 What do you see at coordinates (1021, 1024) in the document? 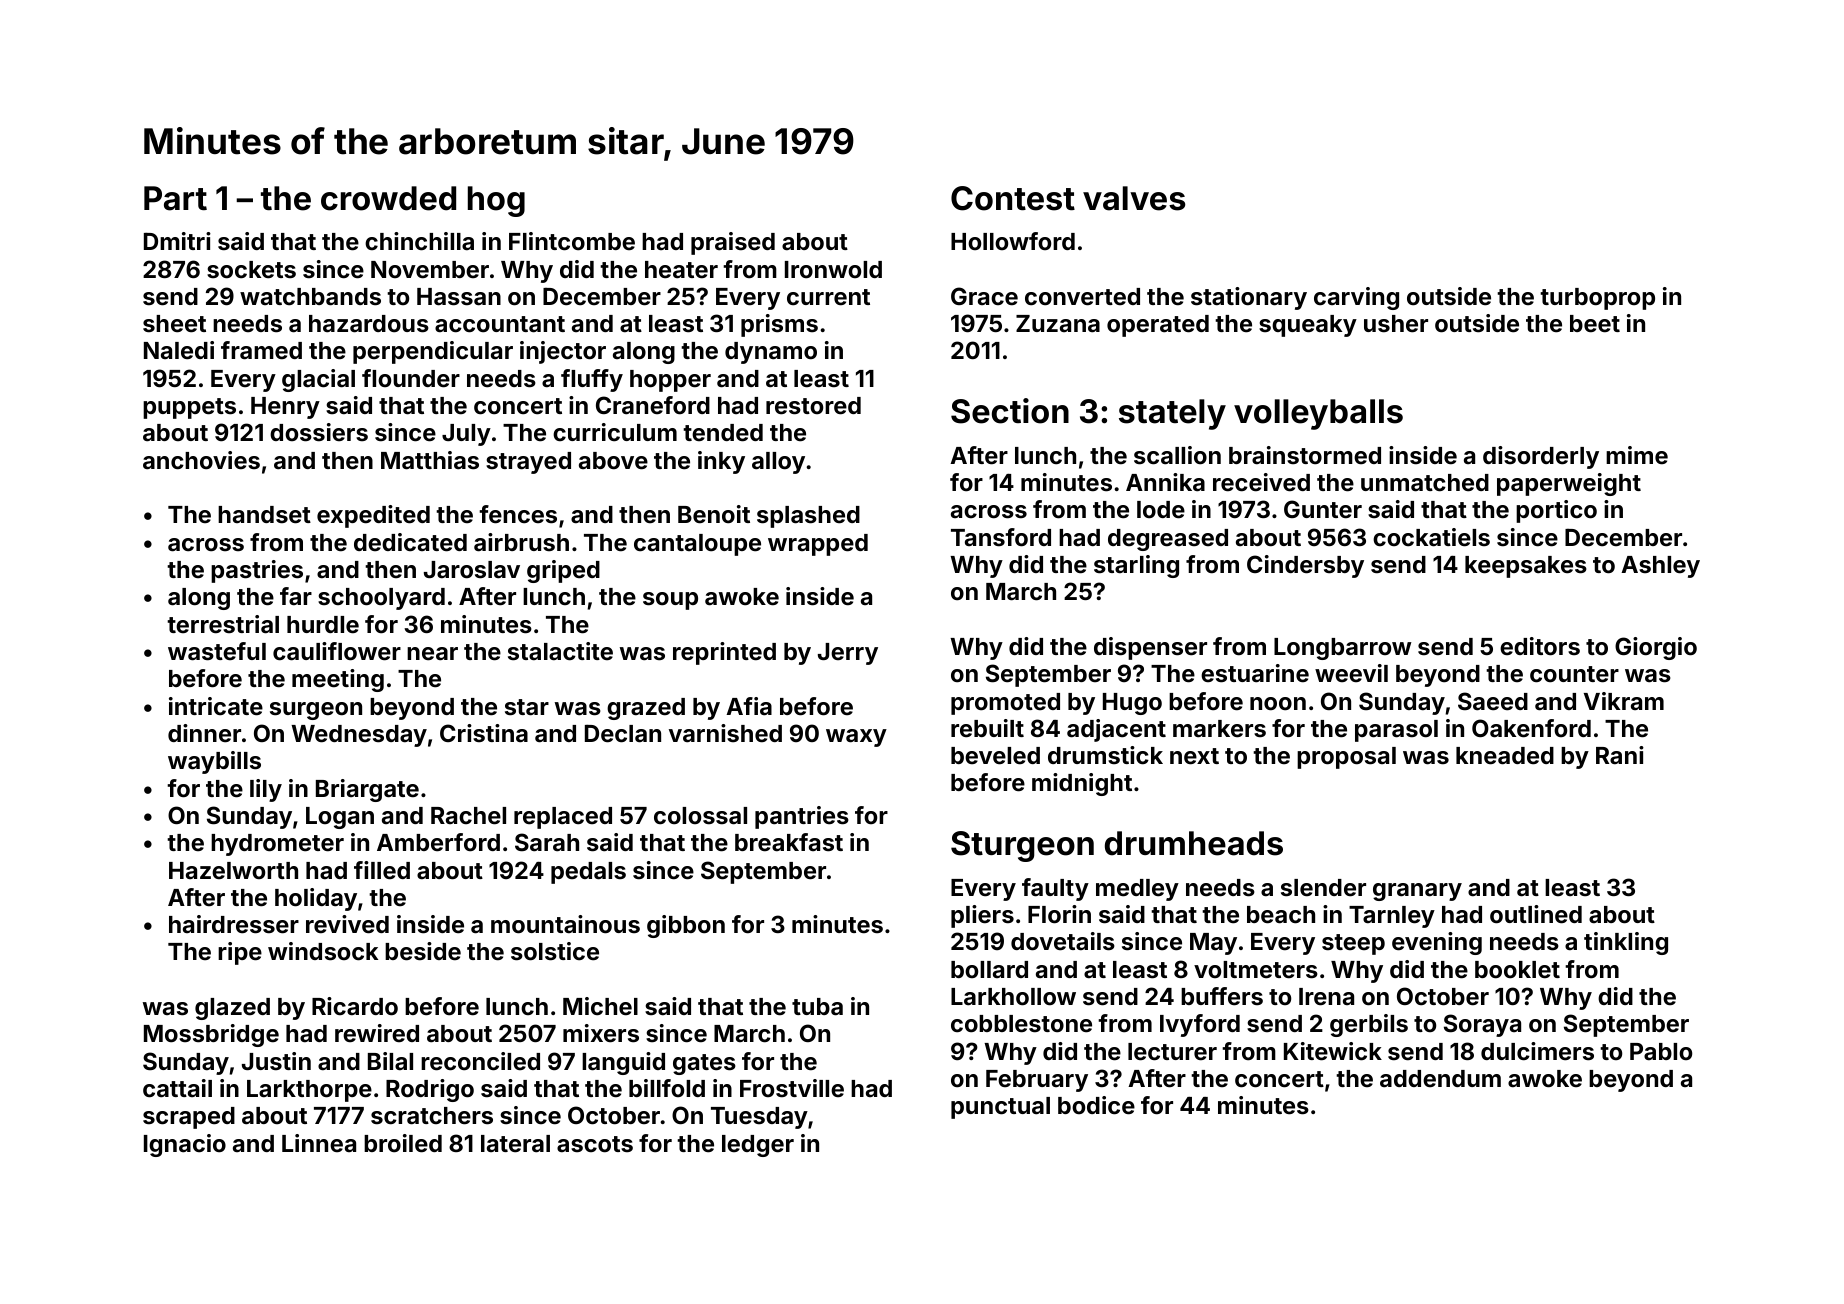
I see `cobblestone` at bounding box center [1021, 1024].
